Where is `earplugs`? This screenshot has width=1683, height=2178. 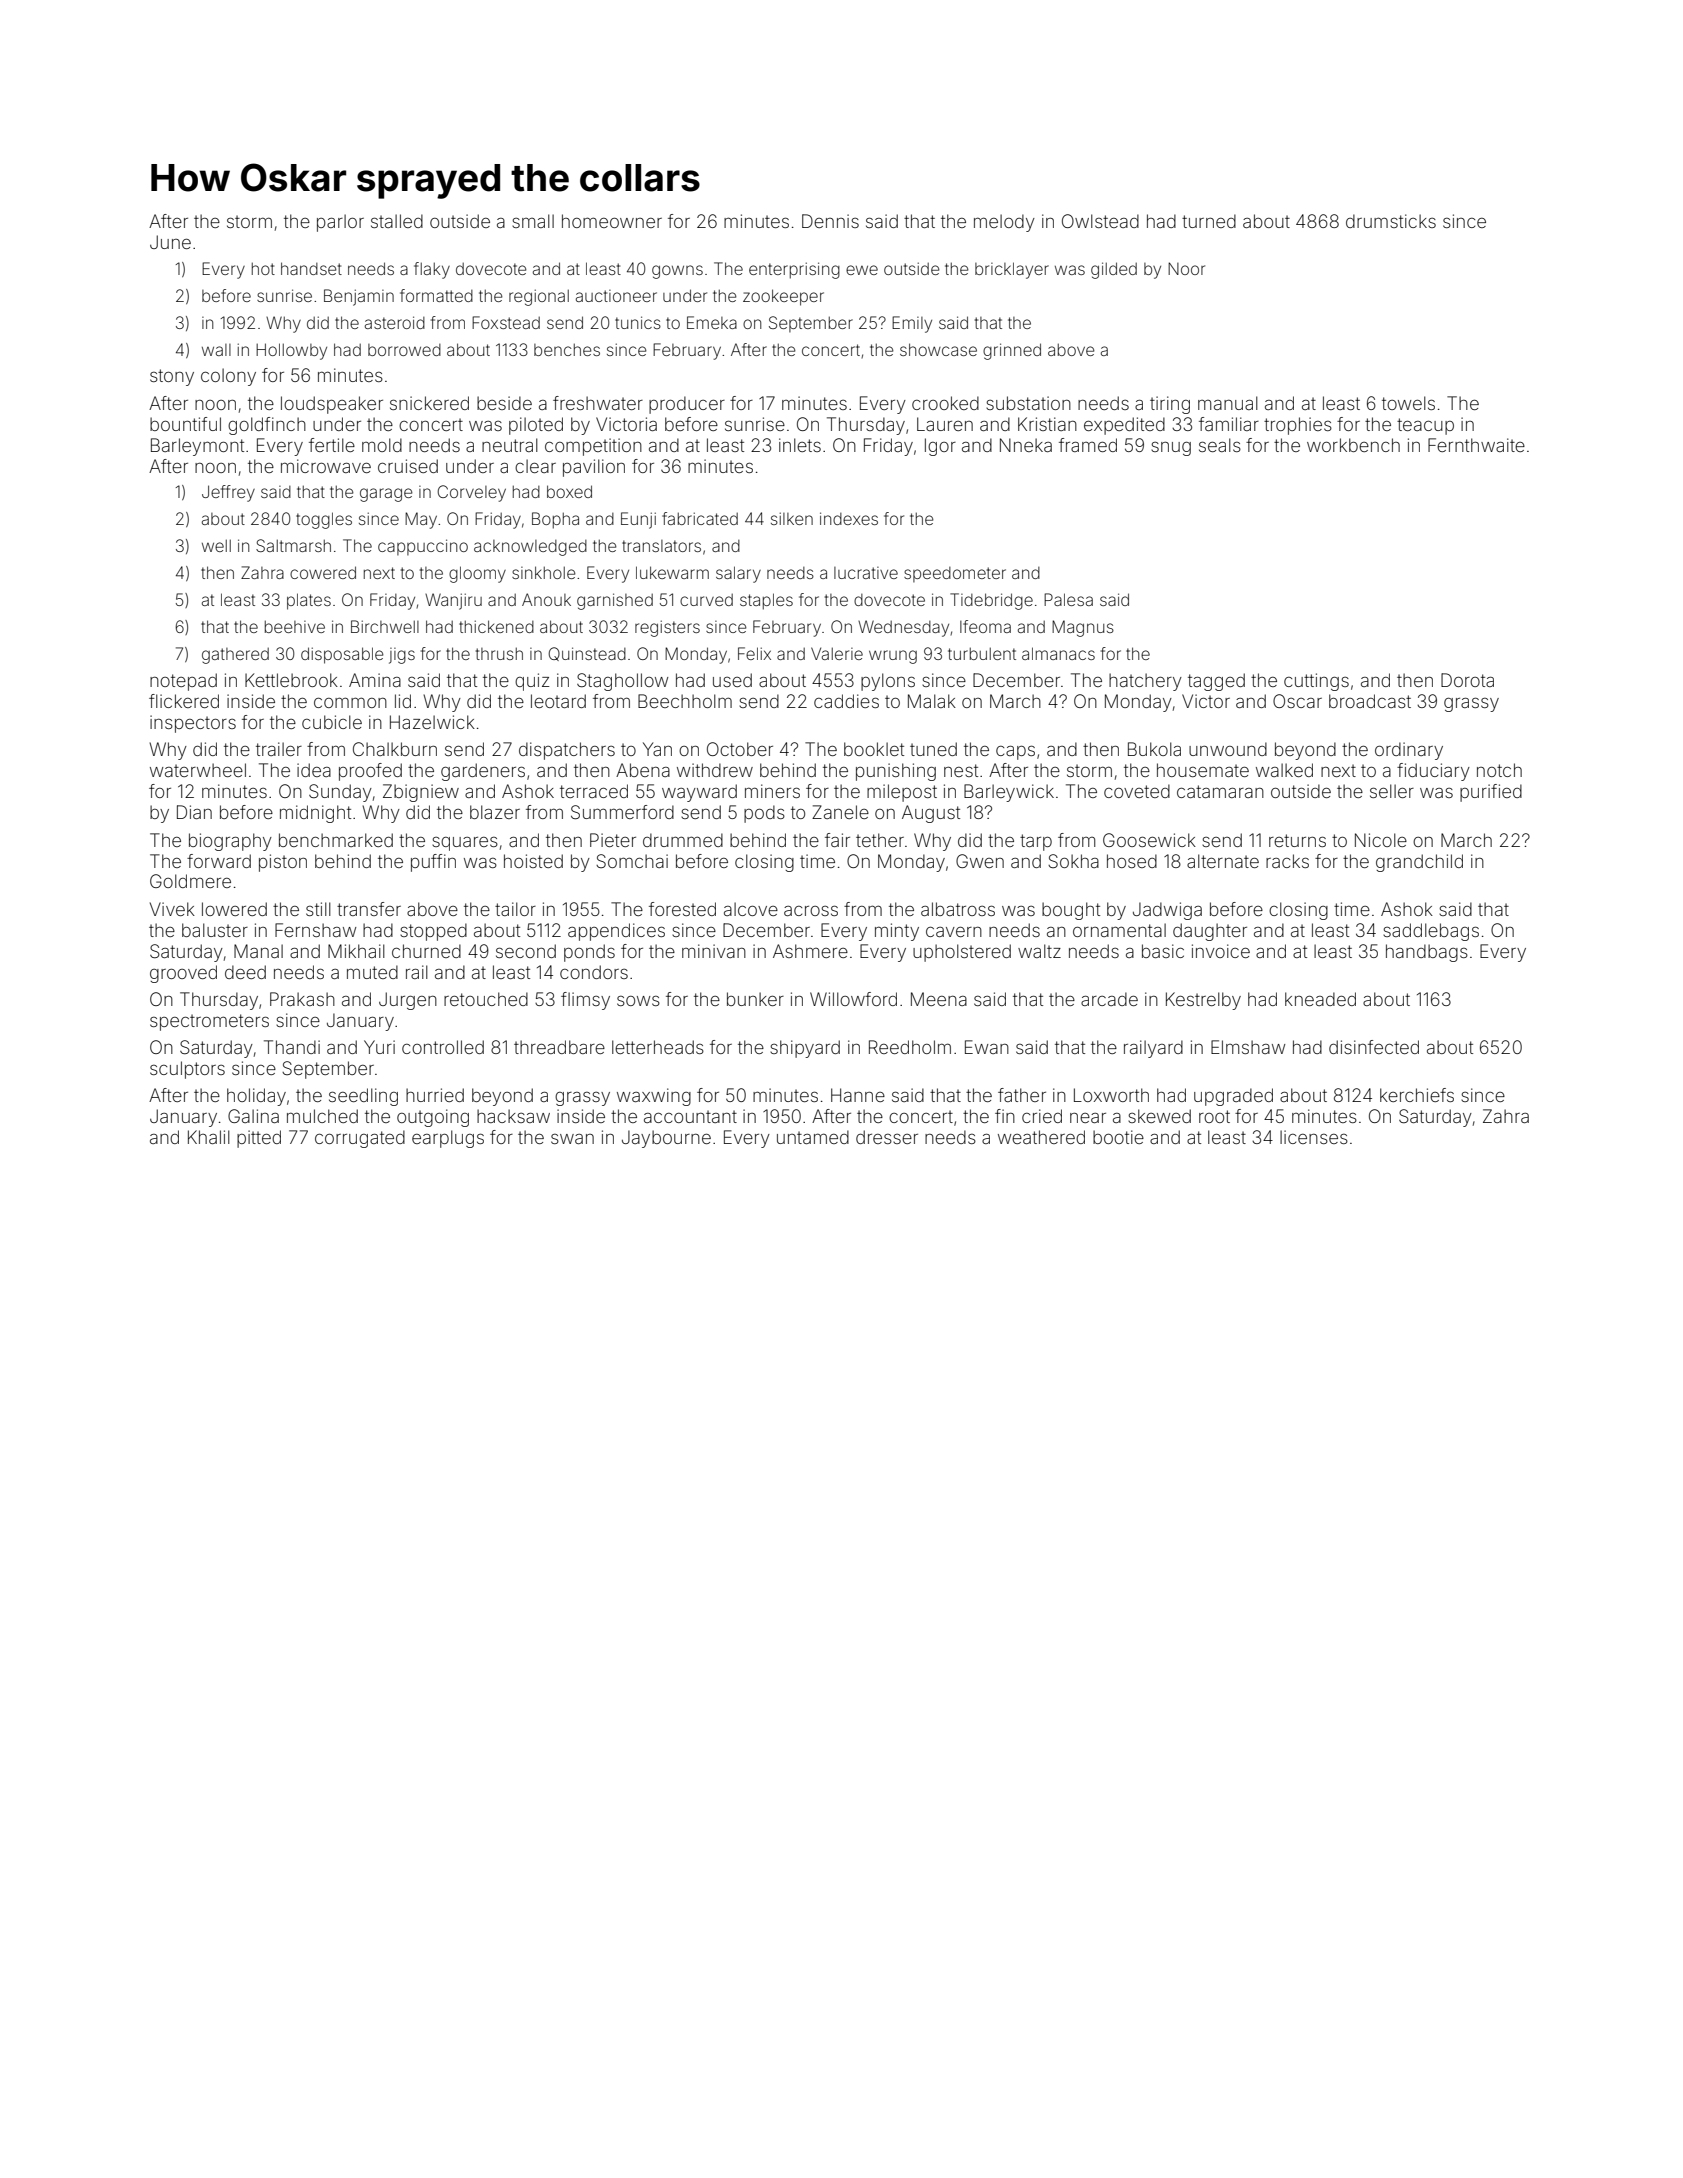
earplugs is located at coordinates (448, 1139).
